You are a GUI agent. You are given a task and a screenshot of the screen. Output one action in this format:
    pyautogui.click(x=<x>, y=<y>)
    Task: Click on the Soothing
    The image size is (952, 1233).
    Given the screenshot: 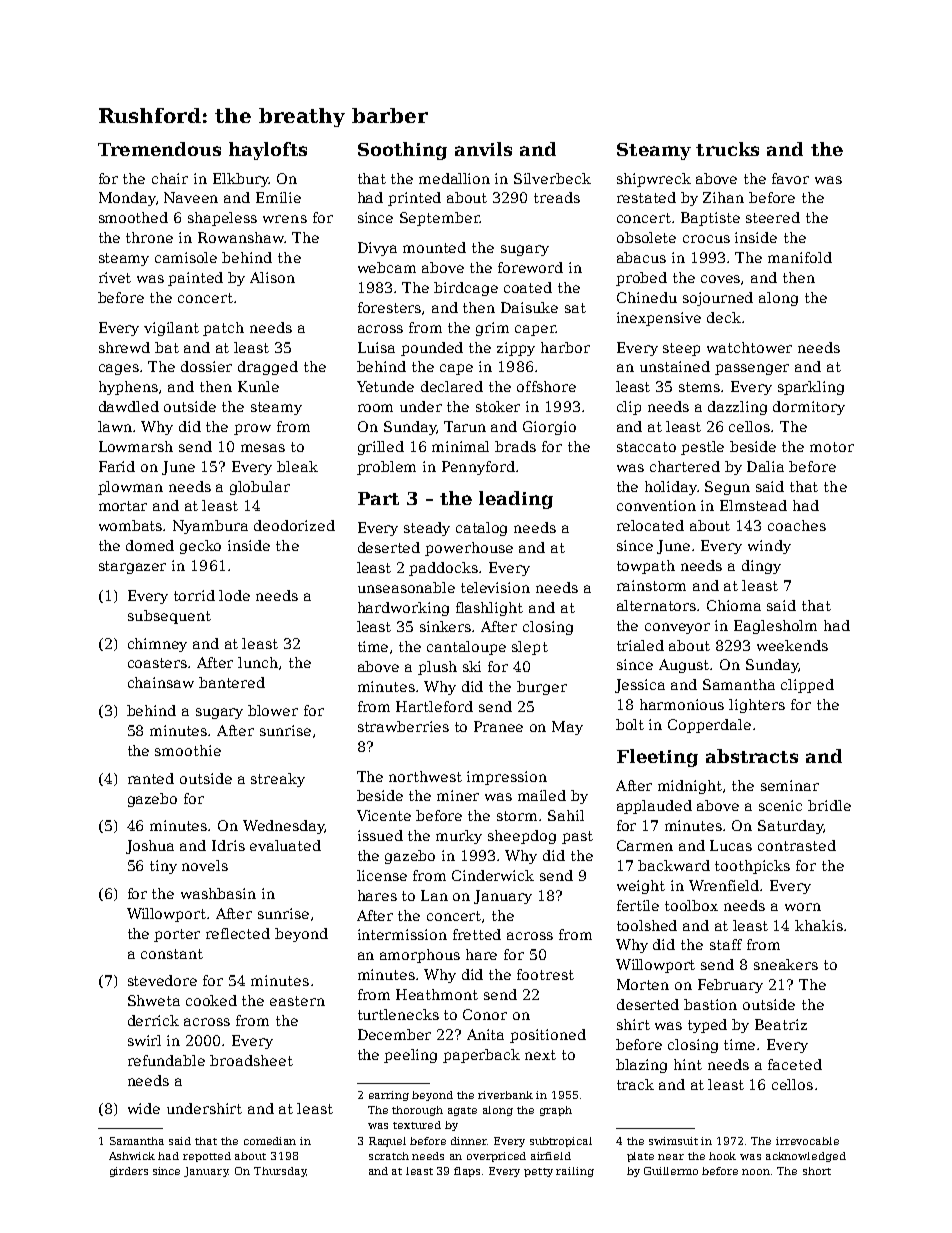 What is the action you would take?
    pyautogui.click(x=402, y=151)
